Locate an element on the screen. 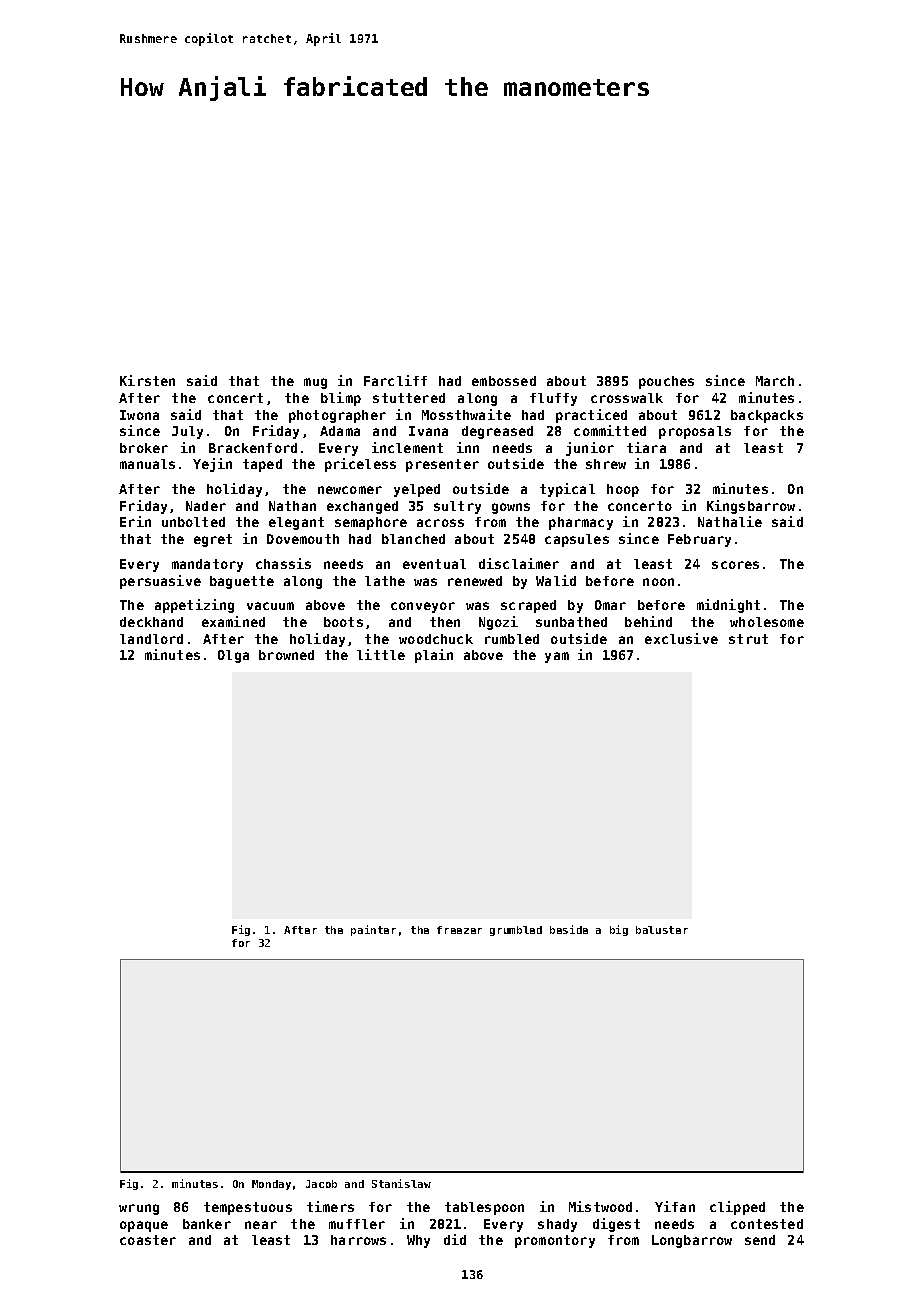 This screenshot has height=1308, width=924. freezer is located at coordinates (459, 930).
